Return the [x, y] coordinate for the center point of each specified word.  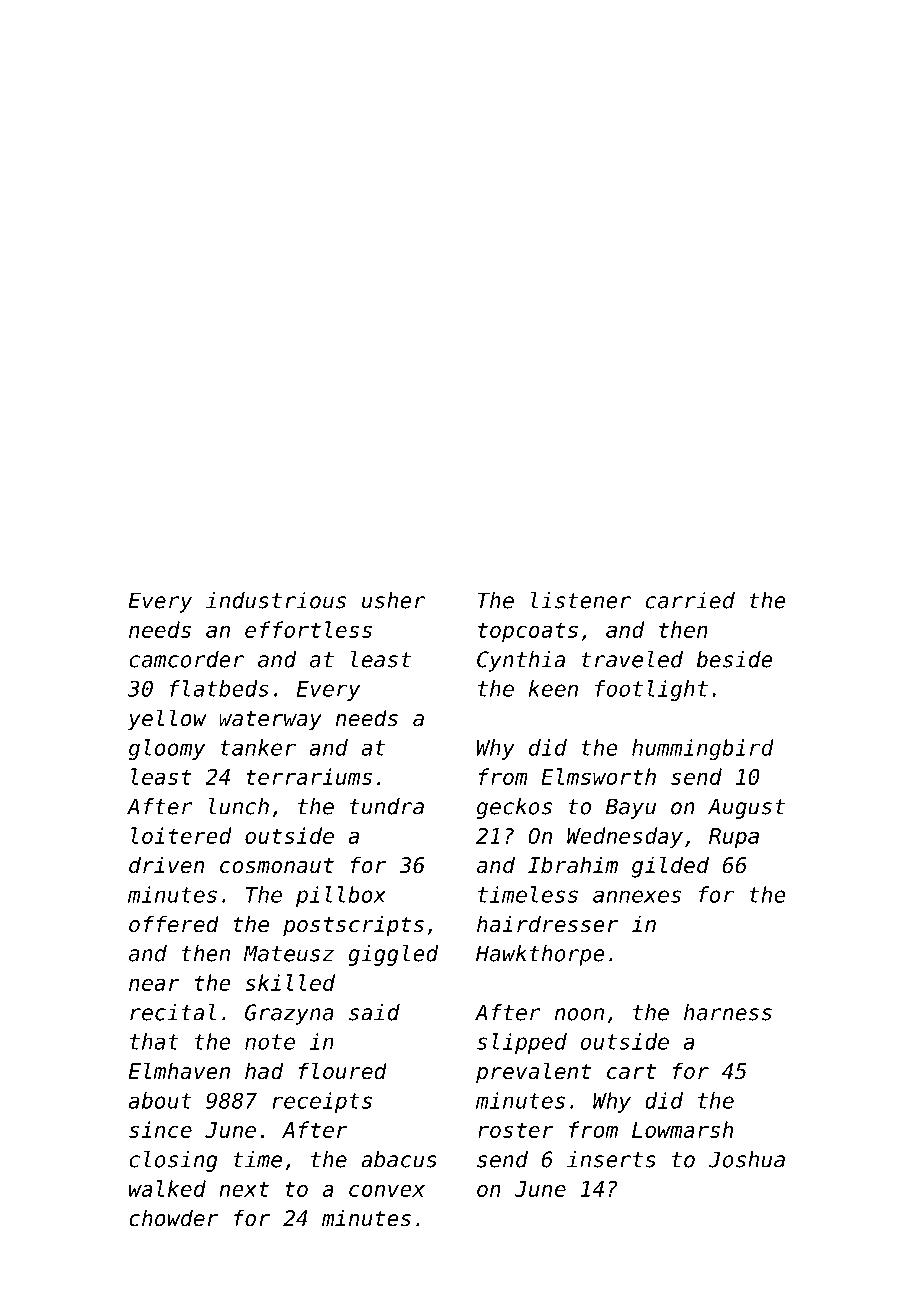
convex [387, 1190]
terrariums [309, 776]
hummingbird [703, 749]
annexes [637, 896]
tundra [387, 806]
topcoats [528, 632]
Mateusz [289, 953]
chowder [173, 1218]
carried [690, 600]
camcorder [186, 659]
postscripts [353, 926]
